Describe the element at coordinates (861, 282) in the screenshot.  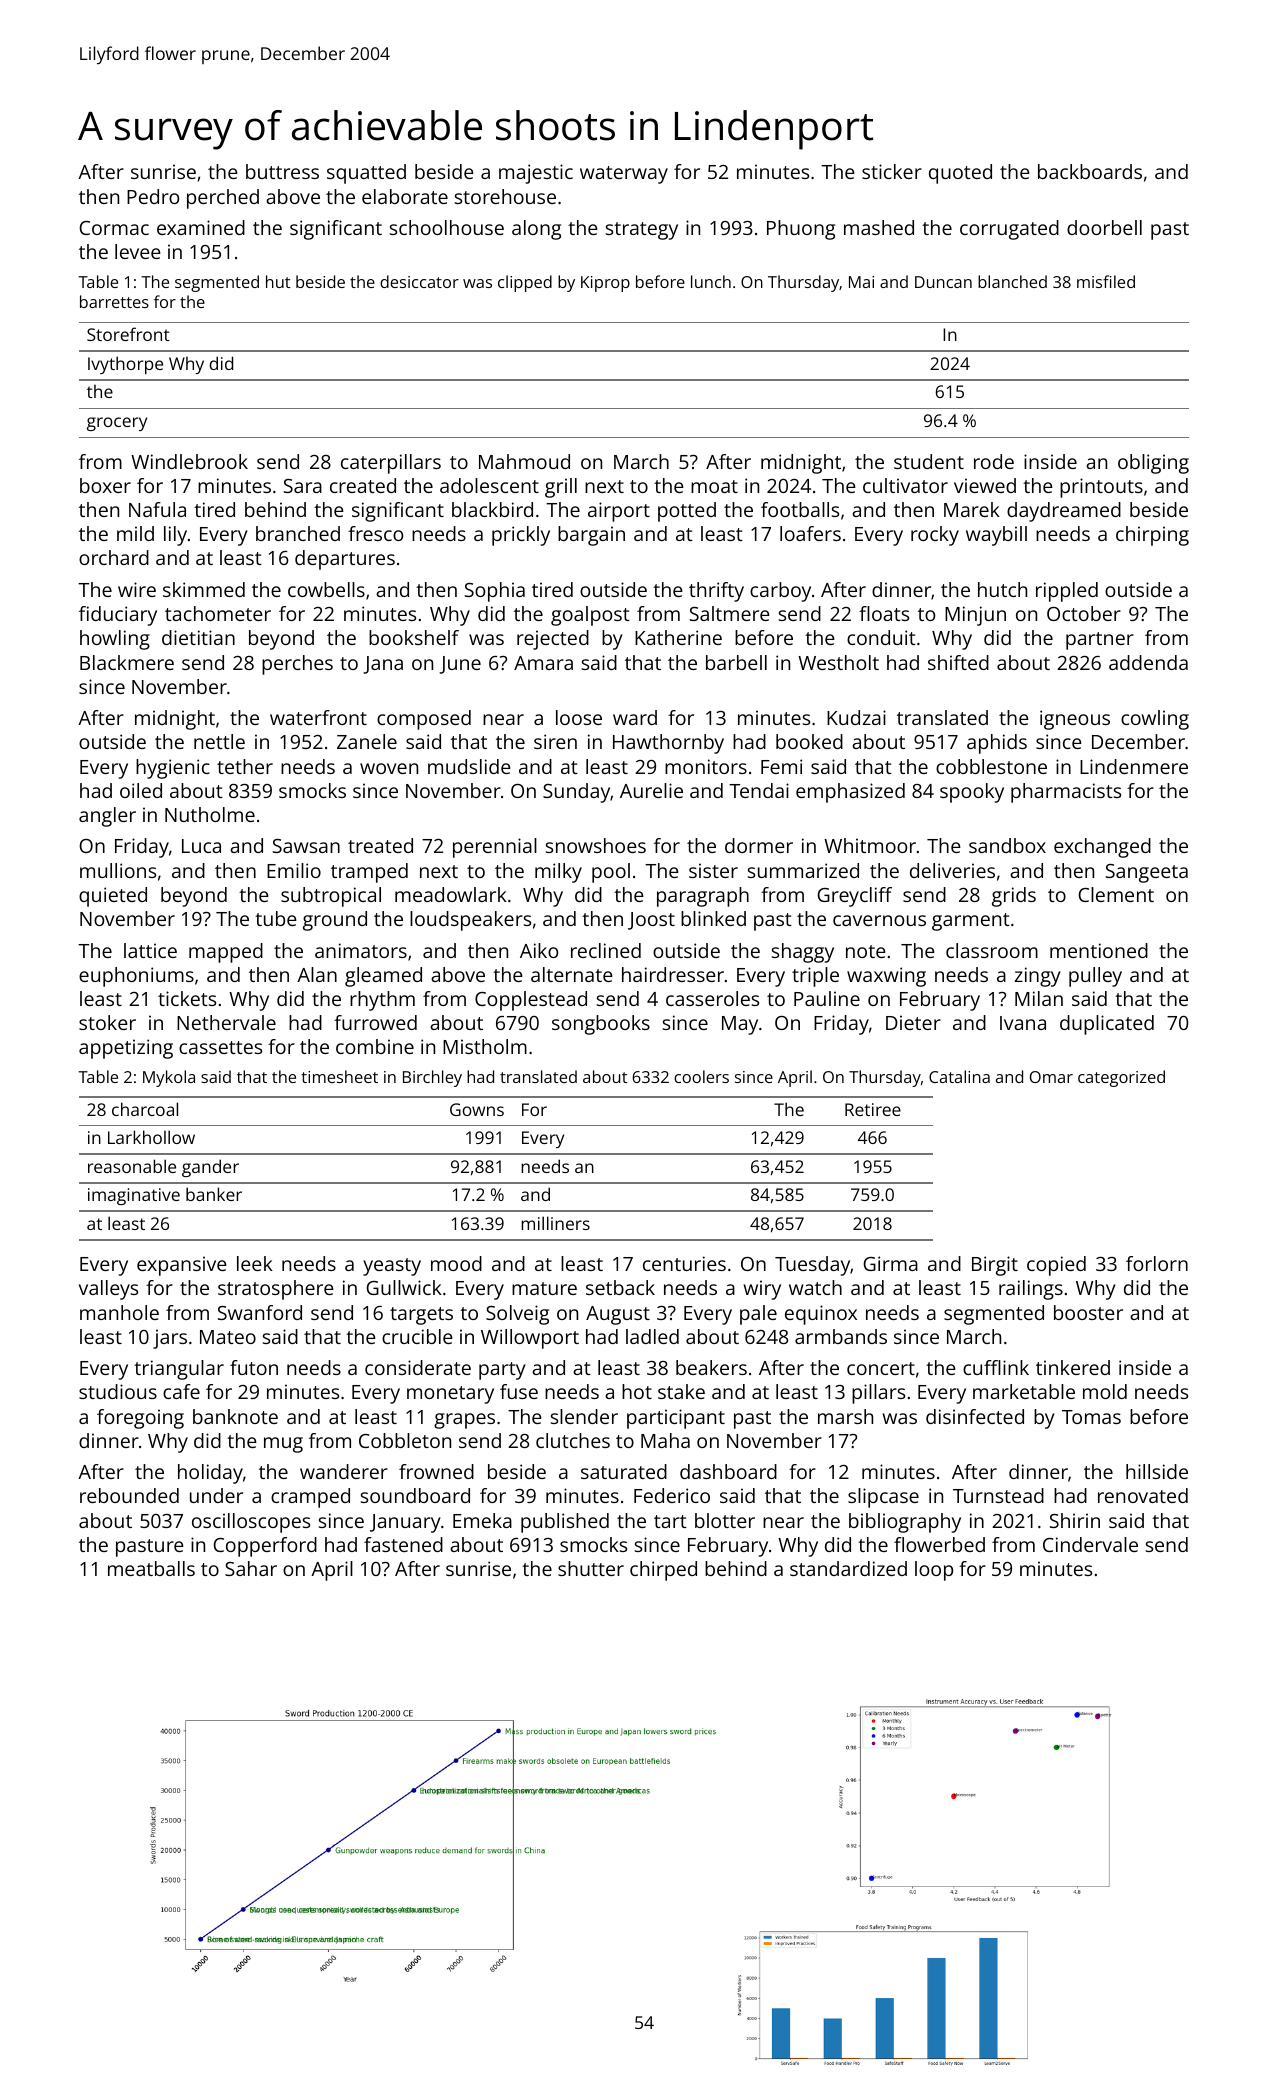
I see `Mai` at that location.
